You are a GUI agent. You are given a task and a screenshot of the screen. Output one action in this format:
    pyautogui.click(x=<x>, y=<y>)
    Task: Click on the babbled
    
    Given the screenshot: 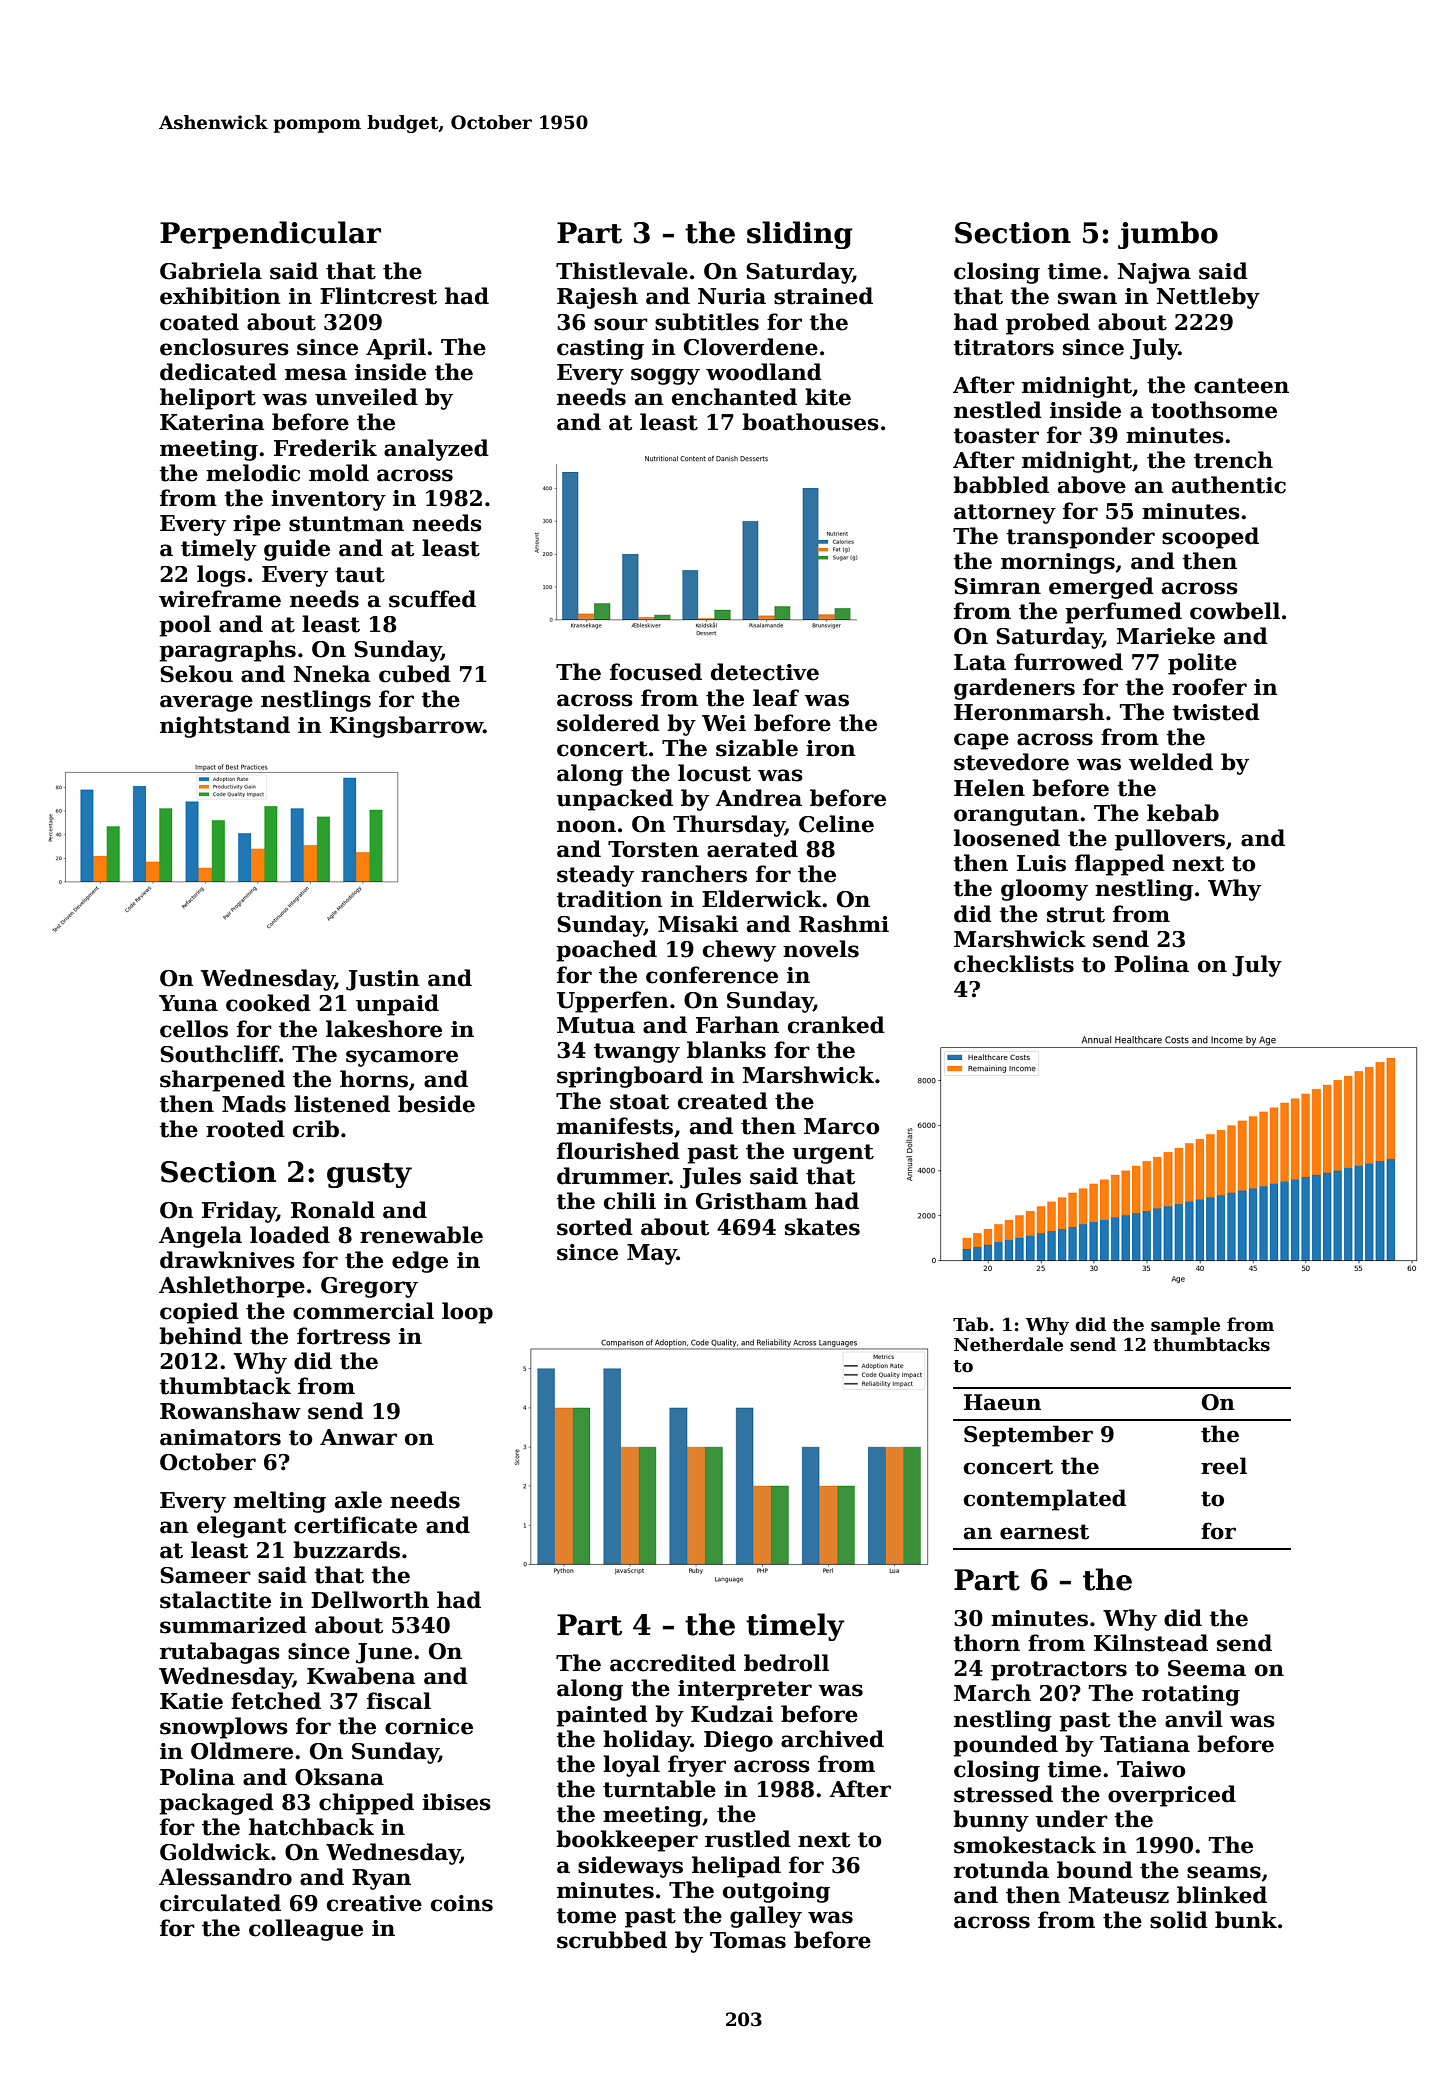 What is the action you would take?
    pyautogui.click(x=1001, y=485)
